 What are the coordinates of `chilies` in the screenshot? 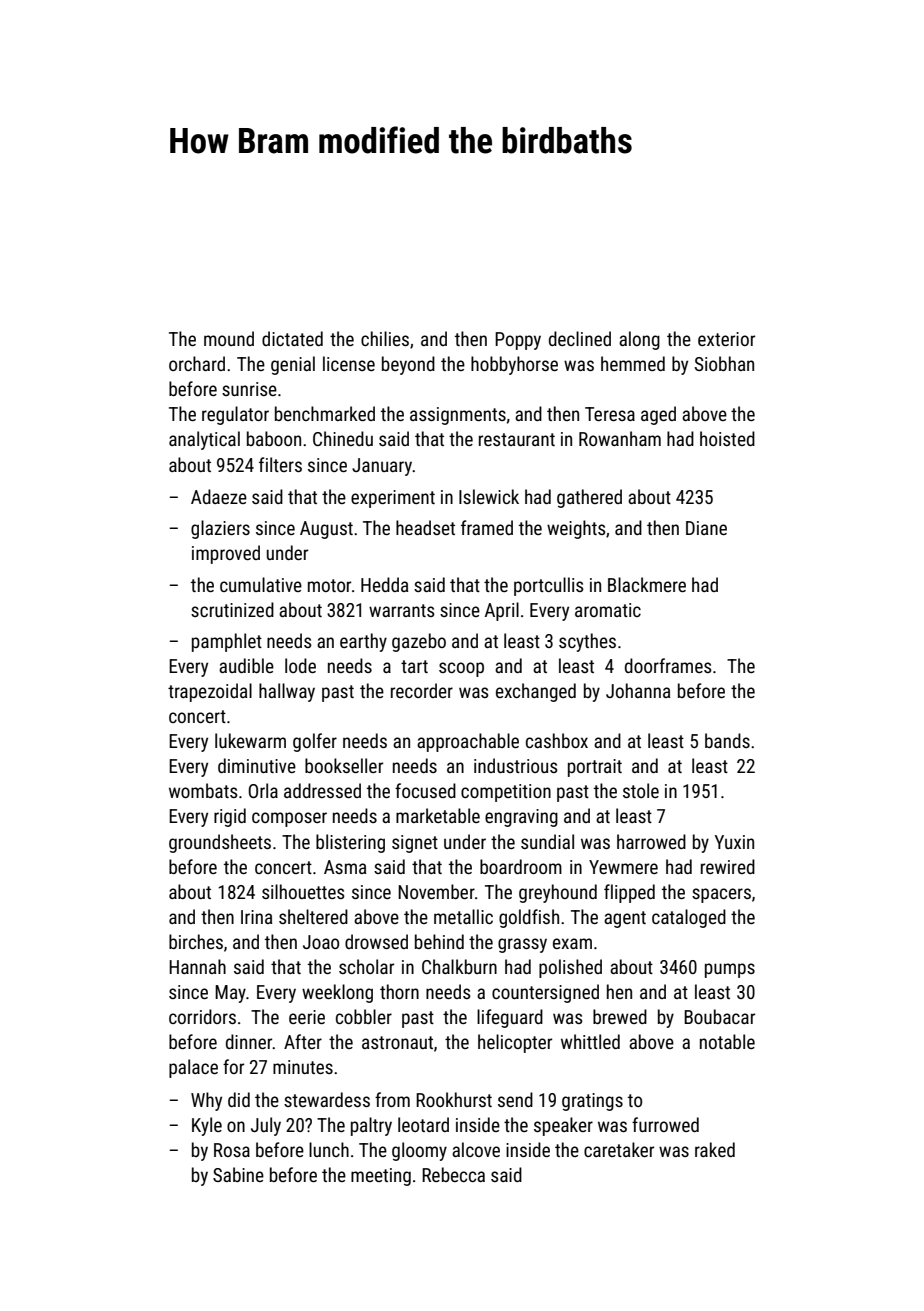 It's located at (385, 338).
